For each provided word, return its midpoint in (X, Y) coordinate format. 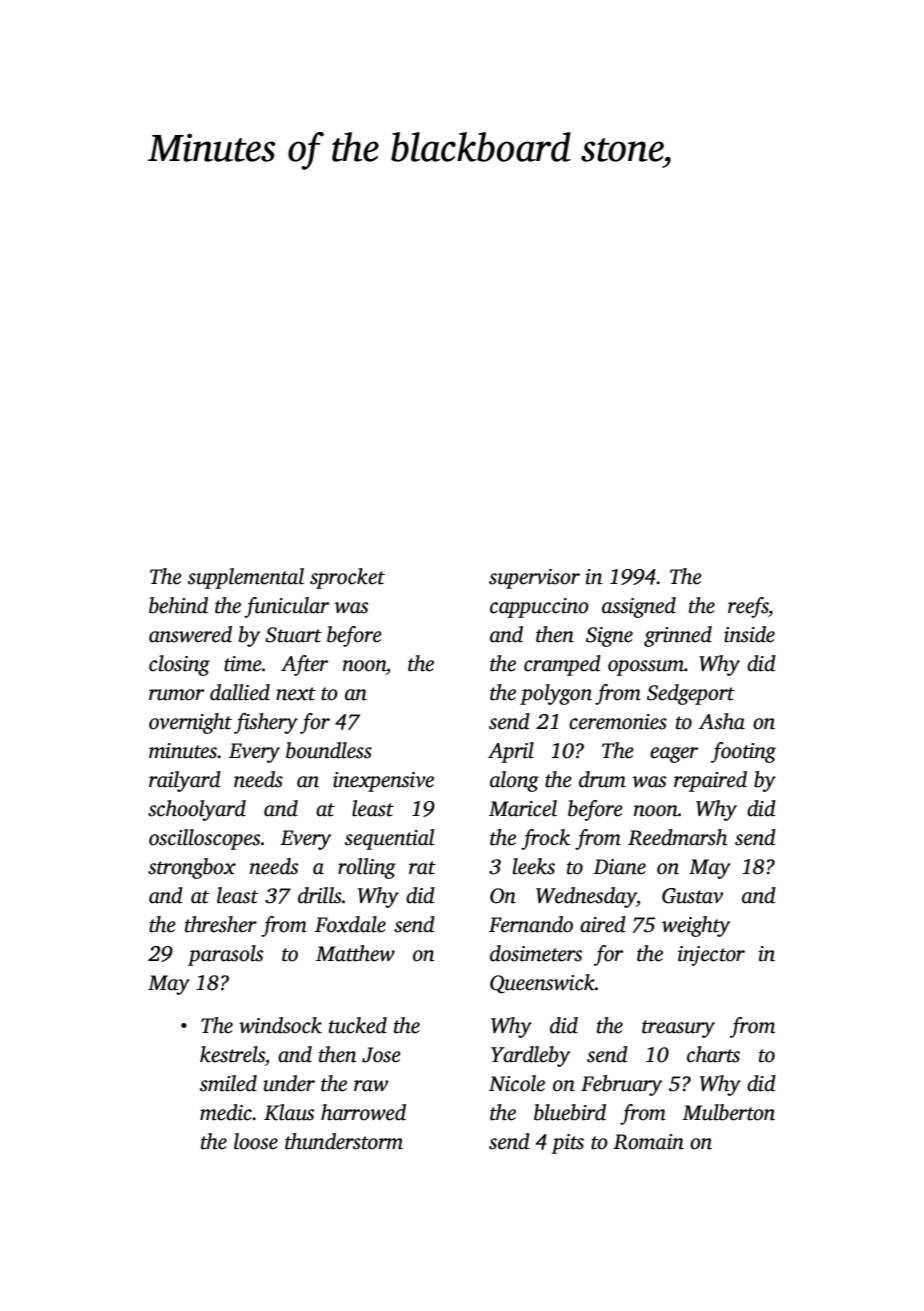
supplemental (246, 578)
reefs (748, 607)
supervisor (534, 579)
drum (602, 779)
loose (256, 1141)
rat (422, 868)
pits (567, 1144)
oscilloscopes (204, 839)
